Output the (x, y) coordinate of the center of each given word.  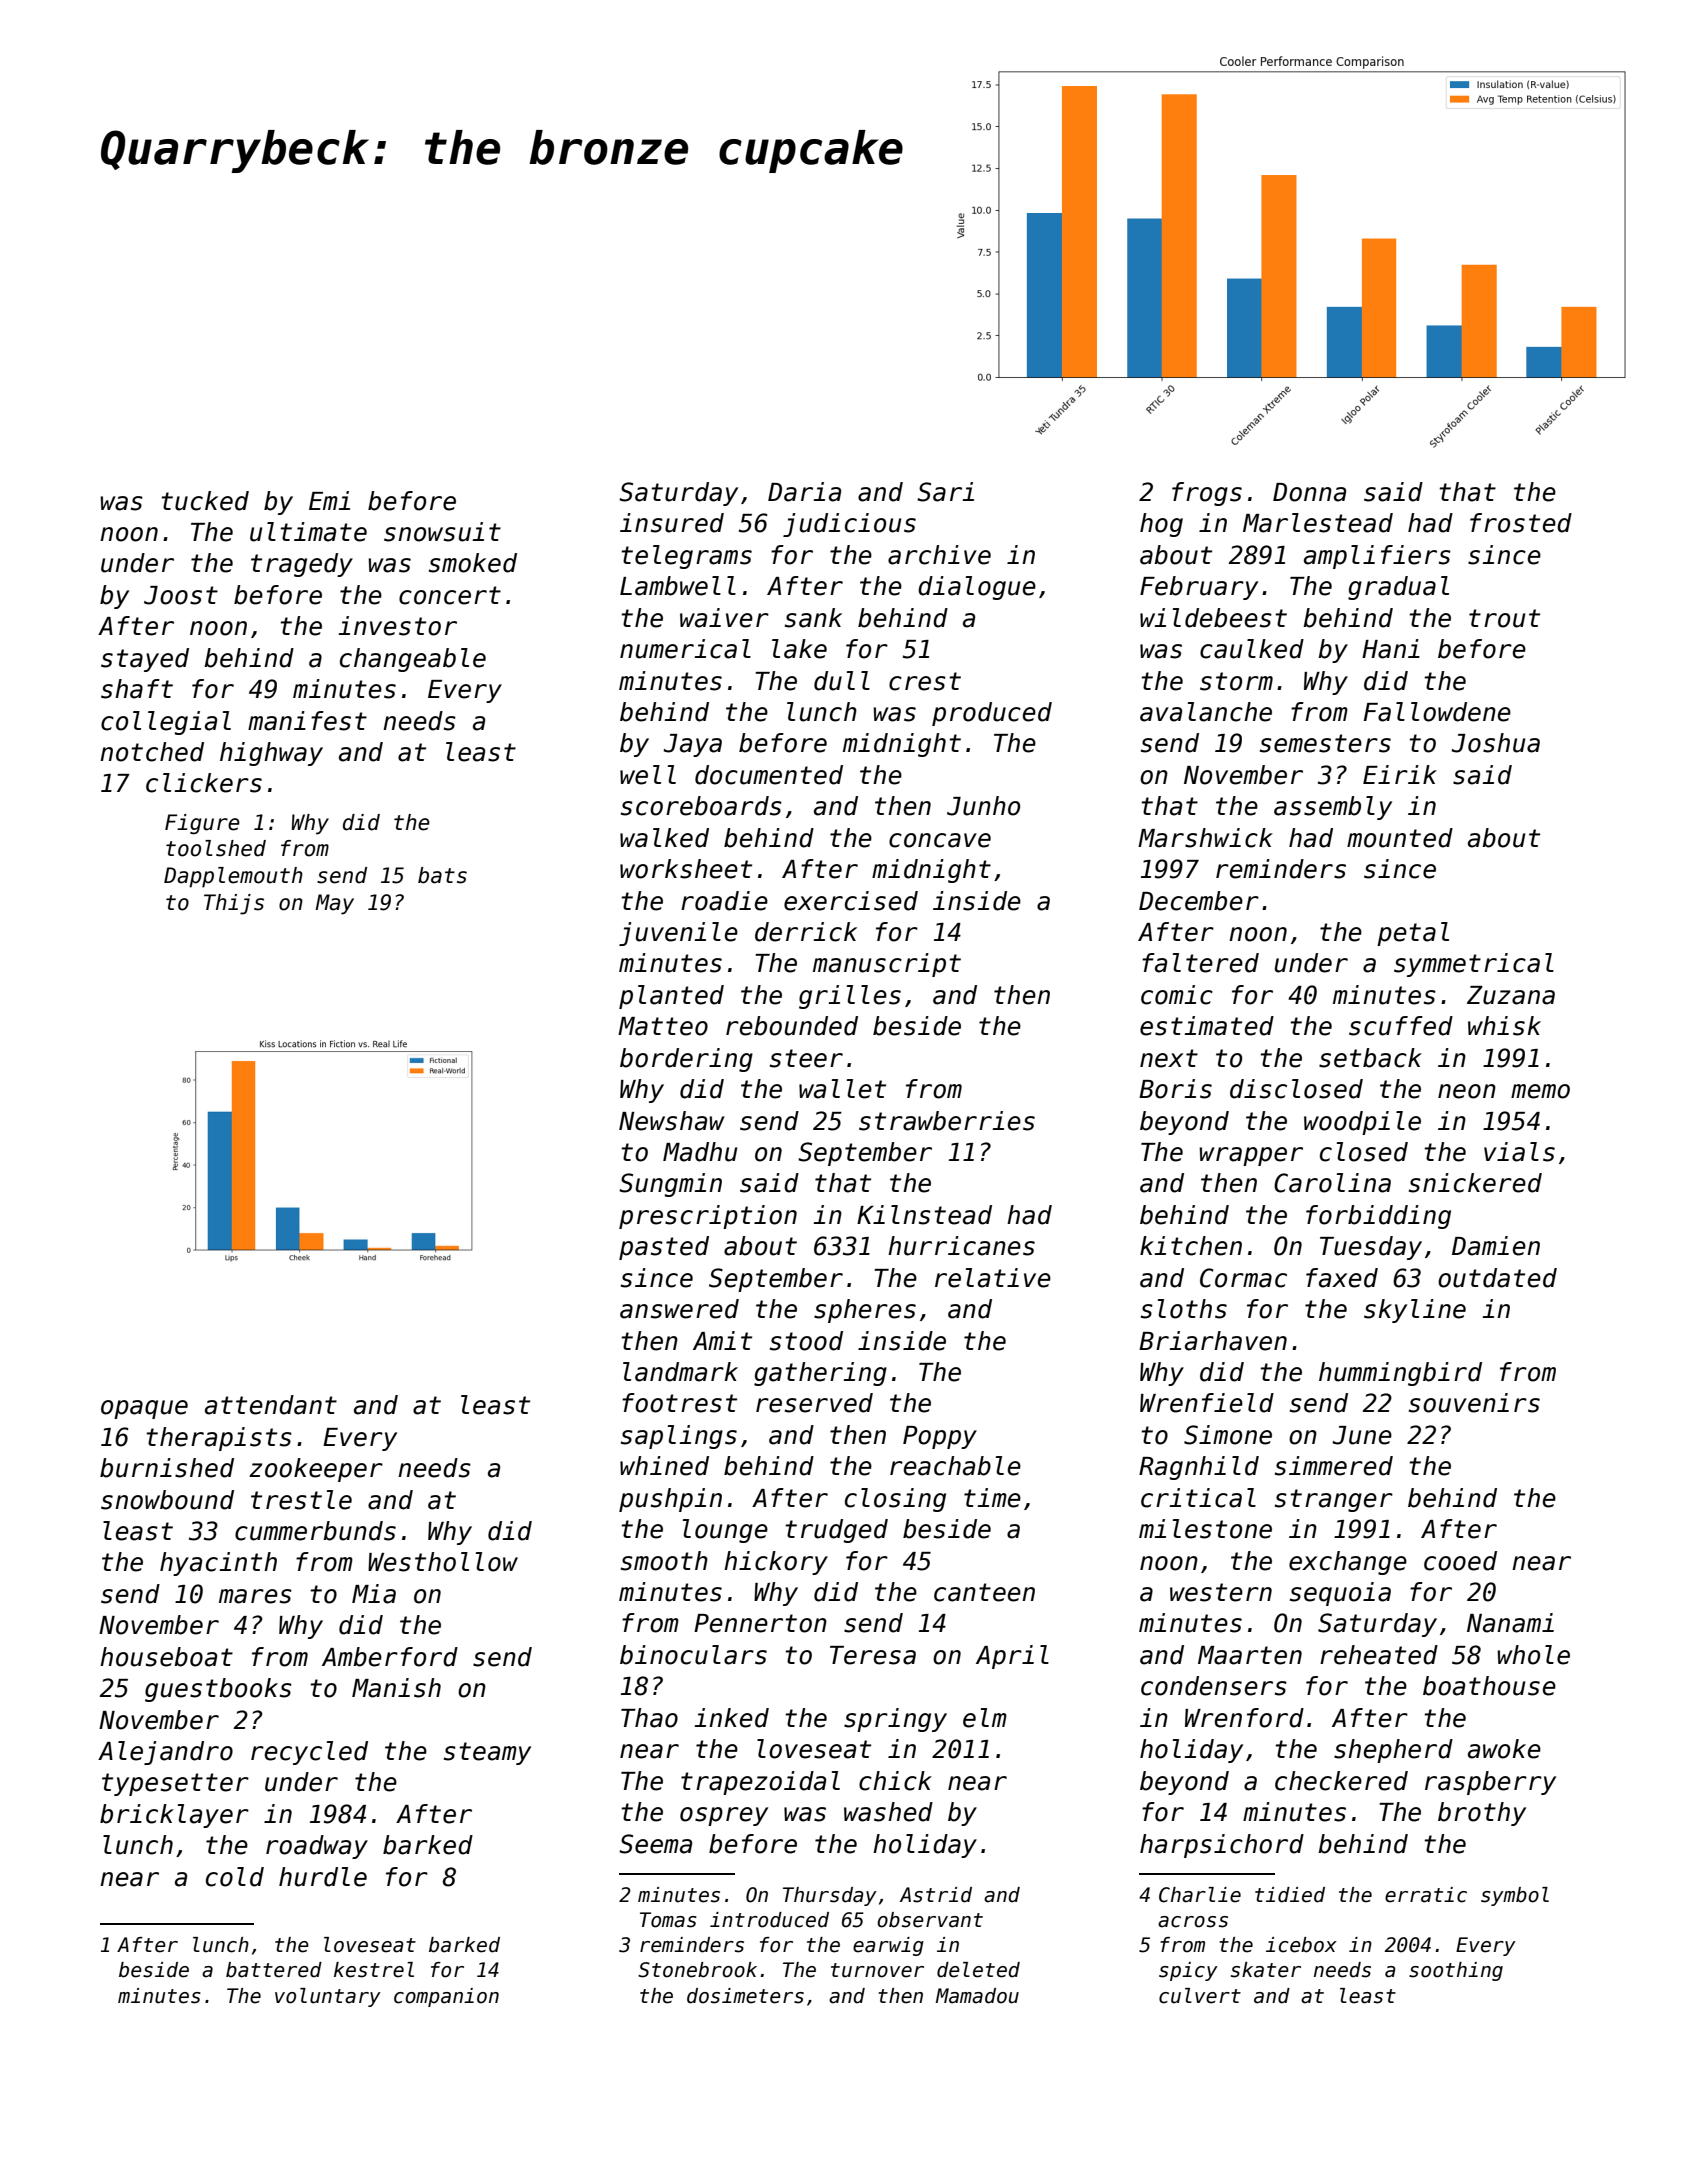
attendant (271, 1405)
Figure (202, 824)
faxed (1342, 1278)
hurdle (323, 1877)
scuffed (1401, 1026)
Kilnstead (924, 1215)
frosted (1521, 523)
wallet (842, 1089)
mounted (1400, 838)
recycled (309, 1753)
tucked (205, 501)
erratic (1426, 1895)
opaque (144, 1409)
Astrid (936, 1895)
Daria (804, 492)
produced (992, 714)
